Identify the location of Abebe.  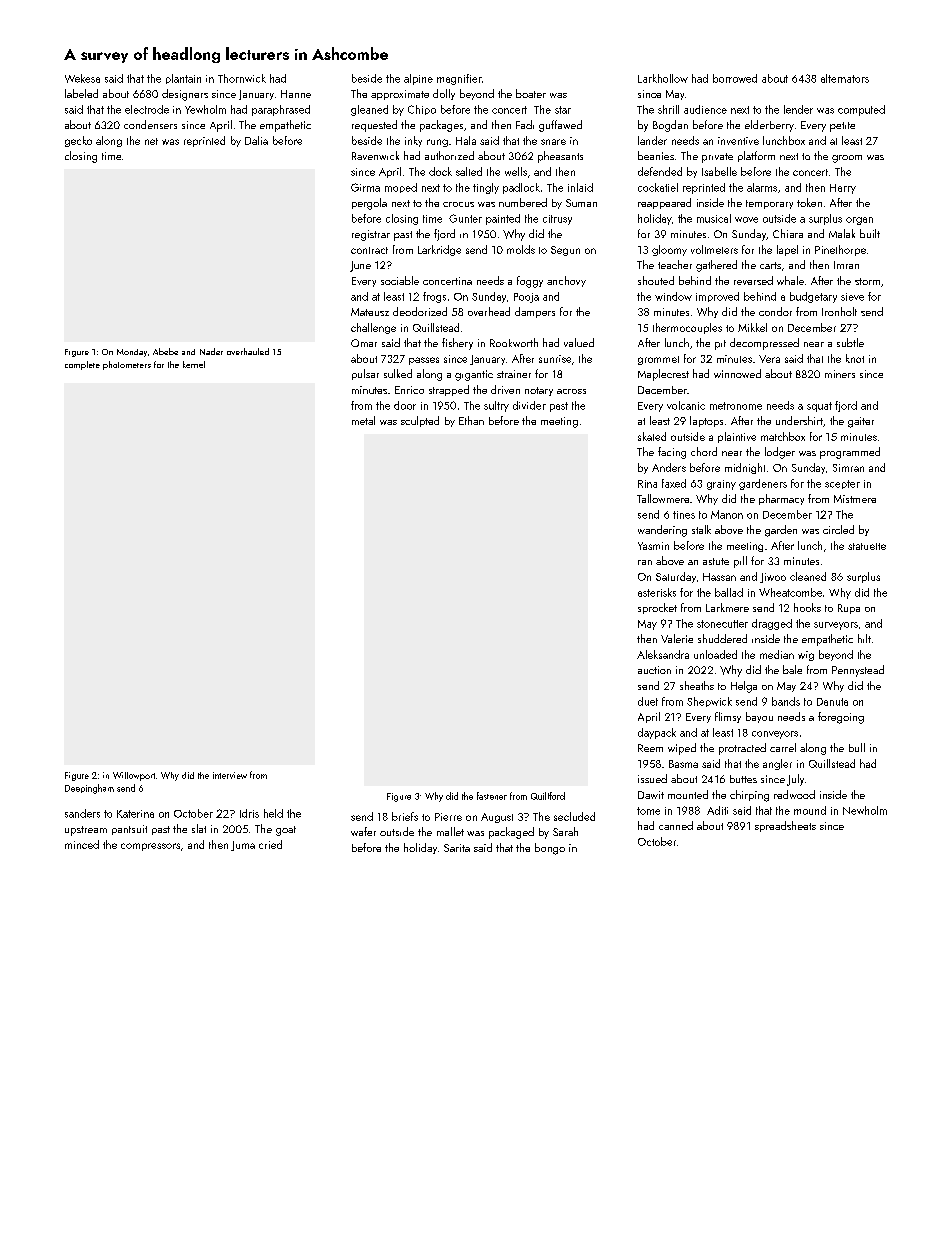
(165, 351).
